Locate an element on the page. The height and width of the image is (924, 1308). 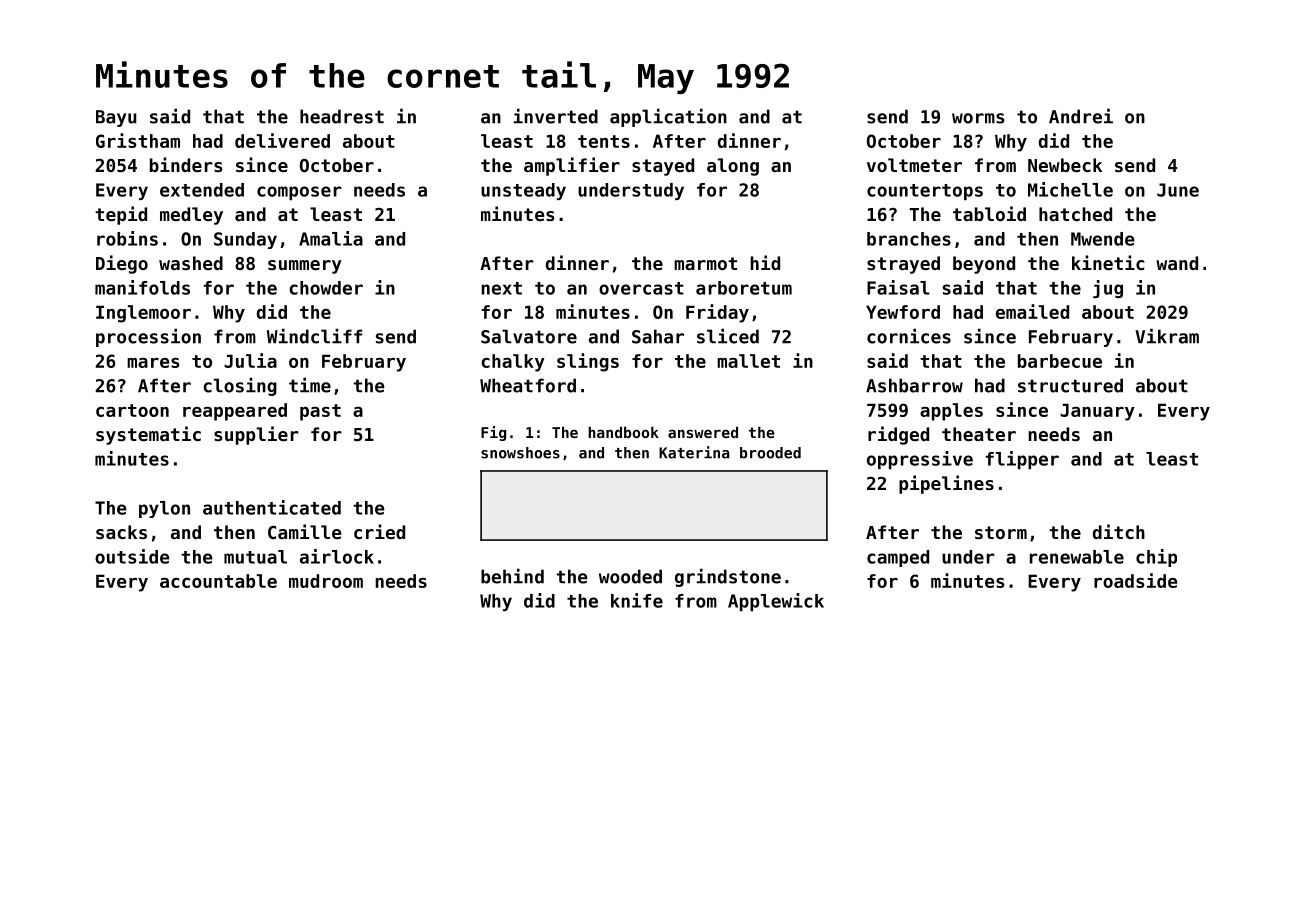
inverted is located at coordinates (555, 116).
